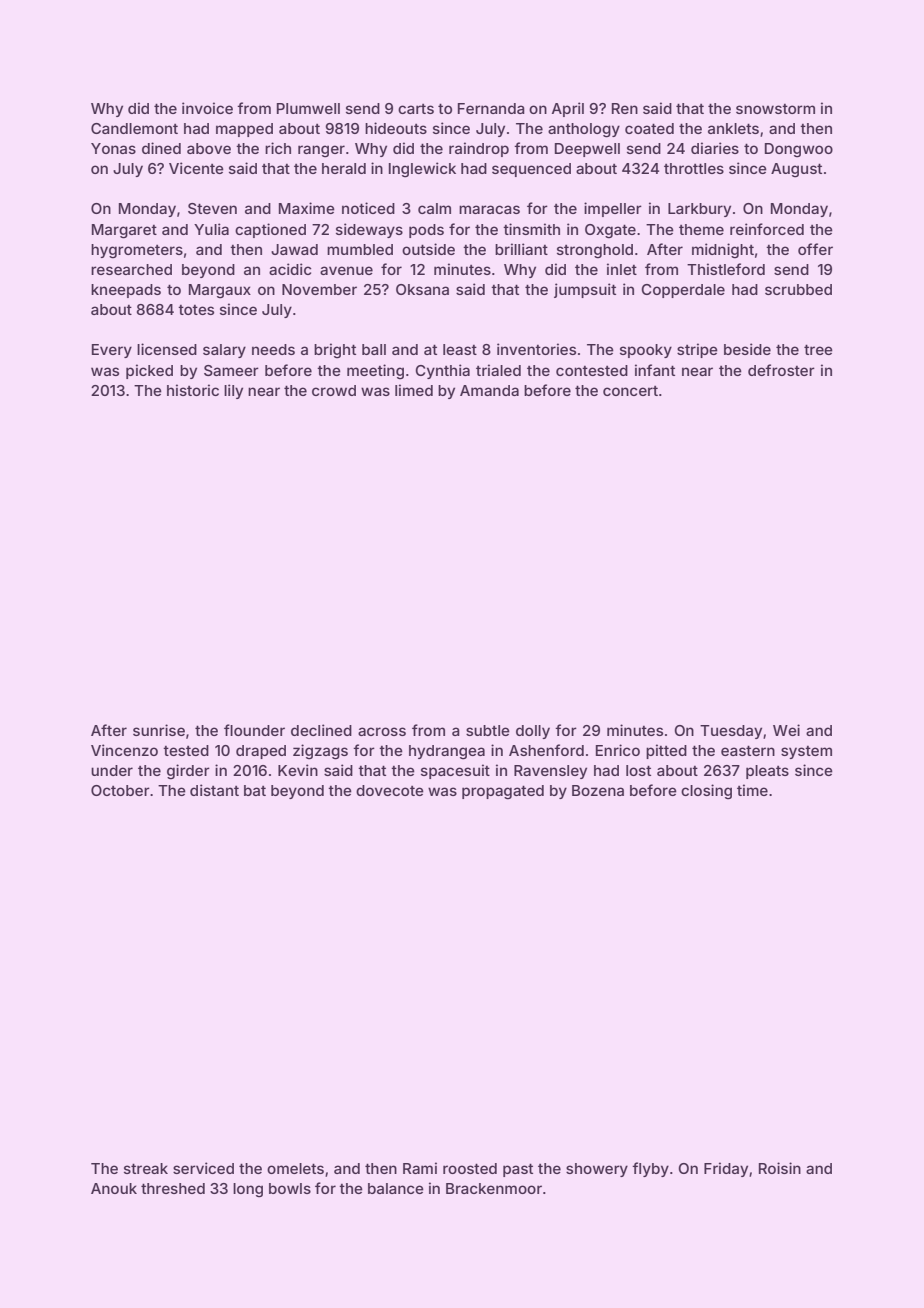 The width and height of the screenshot is (924, 1308). I want to click on defroster, so click(781, 370).
